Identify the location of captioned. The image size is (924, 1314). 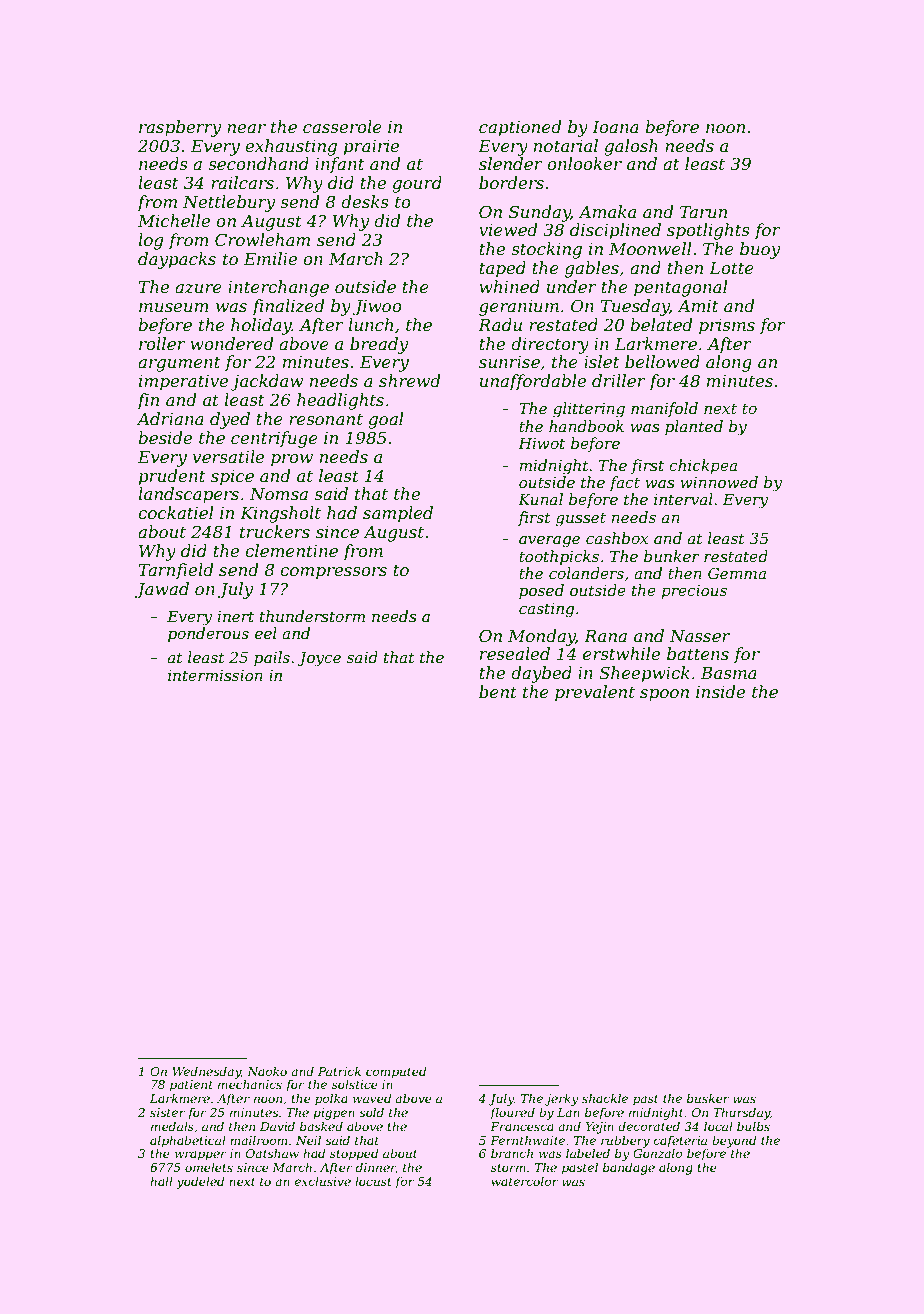
(520, 128).
